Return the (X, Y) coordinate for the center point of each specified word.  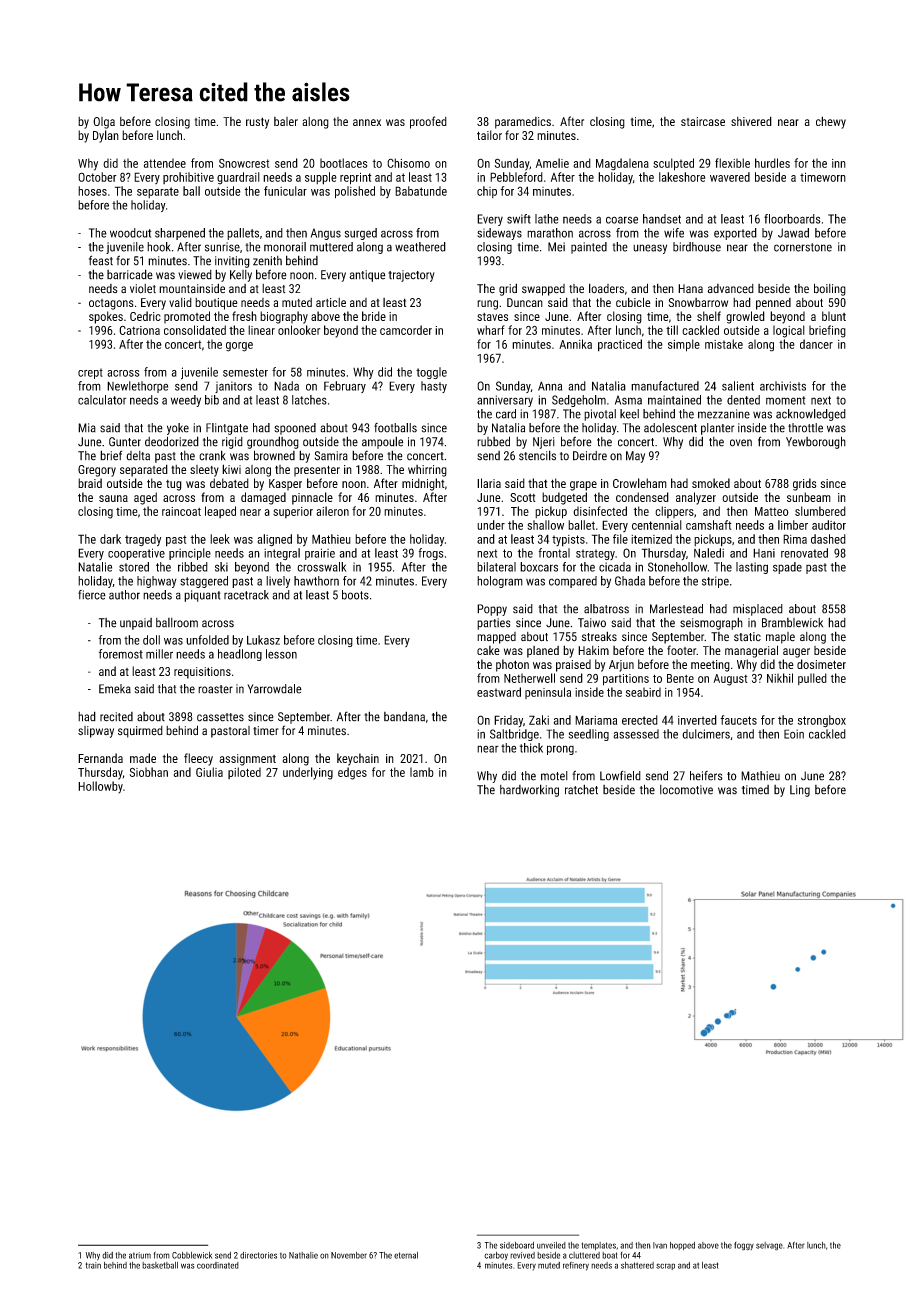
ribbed (193, 567)
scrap (665, 1266)
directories (258, 1255)
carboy (496, 1256)
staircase (703, 121)
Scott (523, 497)
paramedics (523, 123)
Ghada (630, 581)
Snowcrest (244, 163)
